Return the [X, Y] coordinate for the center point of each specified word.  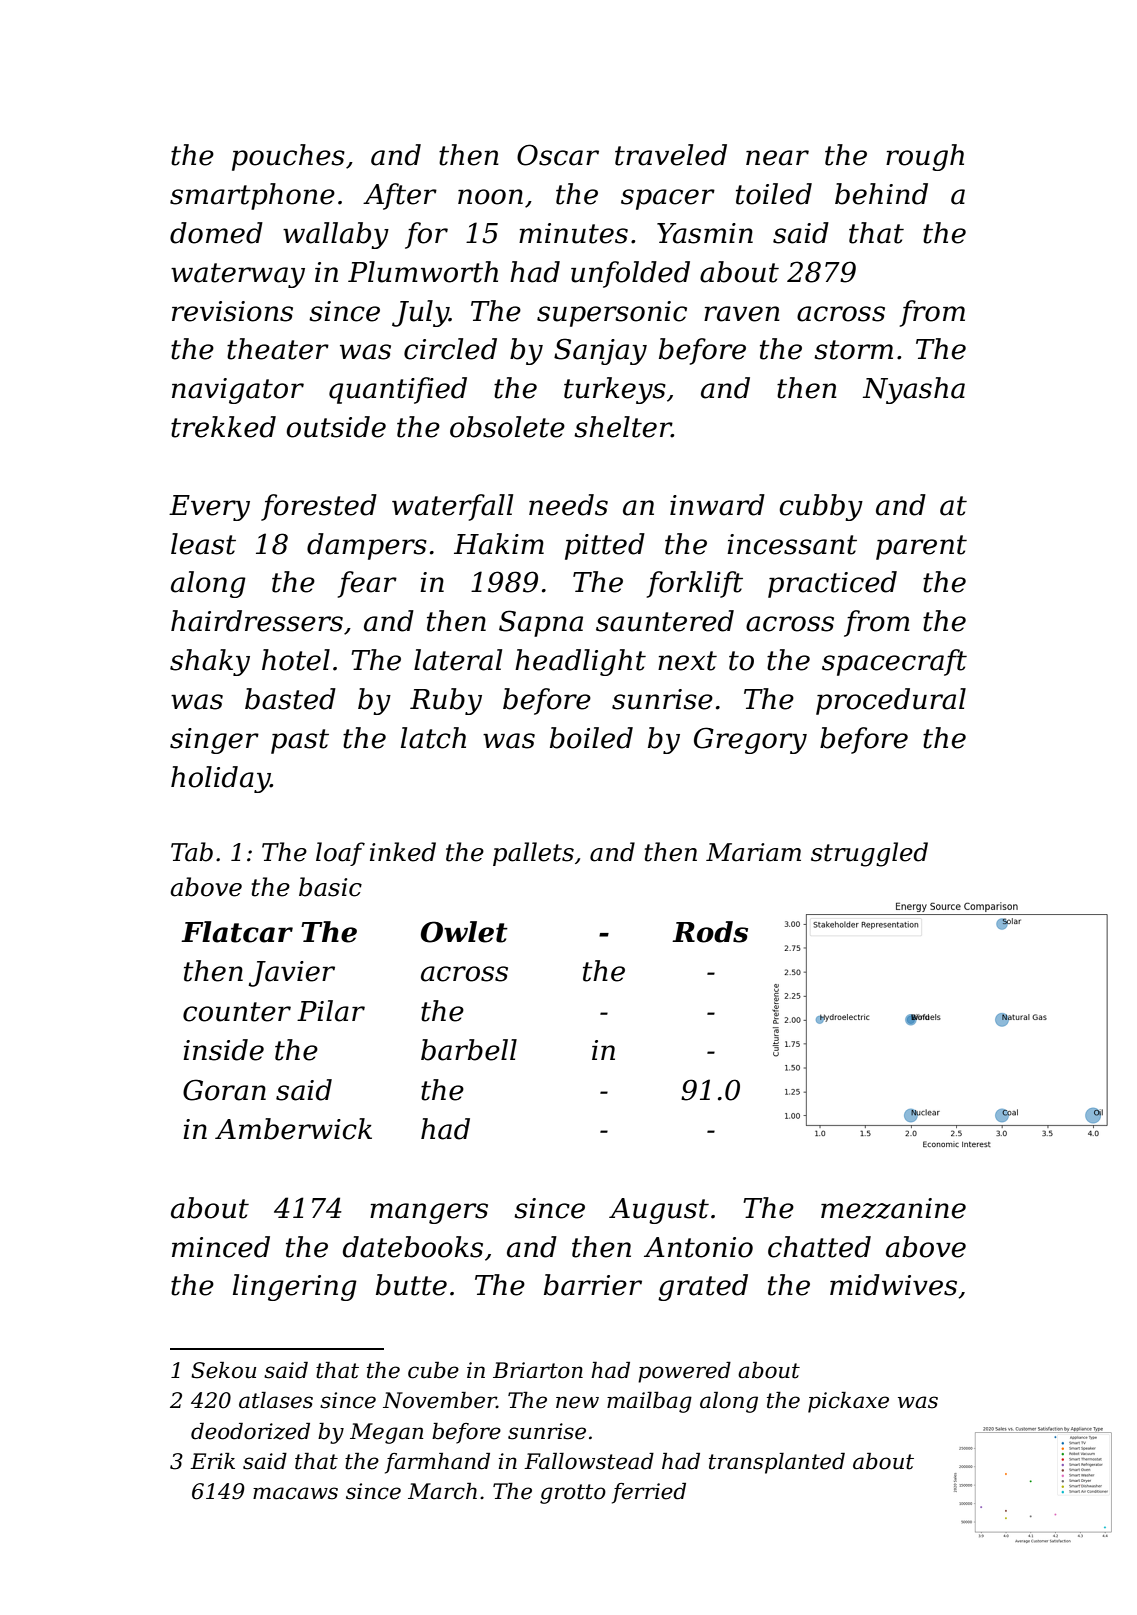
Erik [212, 1461]
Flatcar [237, 932]
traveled [671, 155]
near [777, 158]
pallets [533, 854]
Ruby [446, 701]
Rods [710, 932]
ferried [649, 1493]
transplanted [777, 1463]
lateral [458, 660]
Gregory [750, 740]
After [400, 196]
